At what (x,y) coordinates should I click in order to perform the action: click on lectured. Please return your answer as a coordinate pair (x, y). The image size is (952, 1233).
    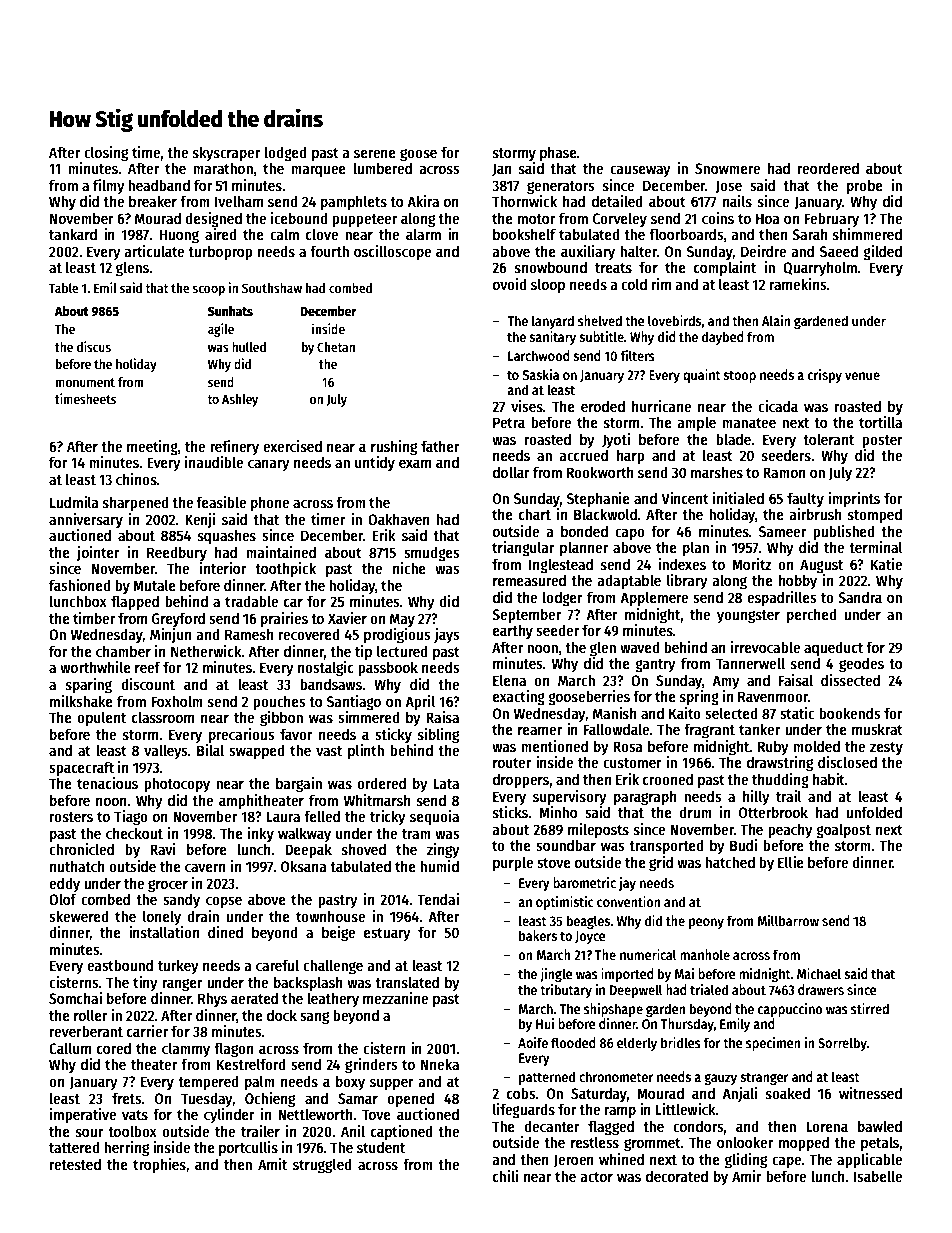
    Looking at the image, I should click on (402, 651).
